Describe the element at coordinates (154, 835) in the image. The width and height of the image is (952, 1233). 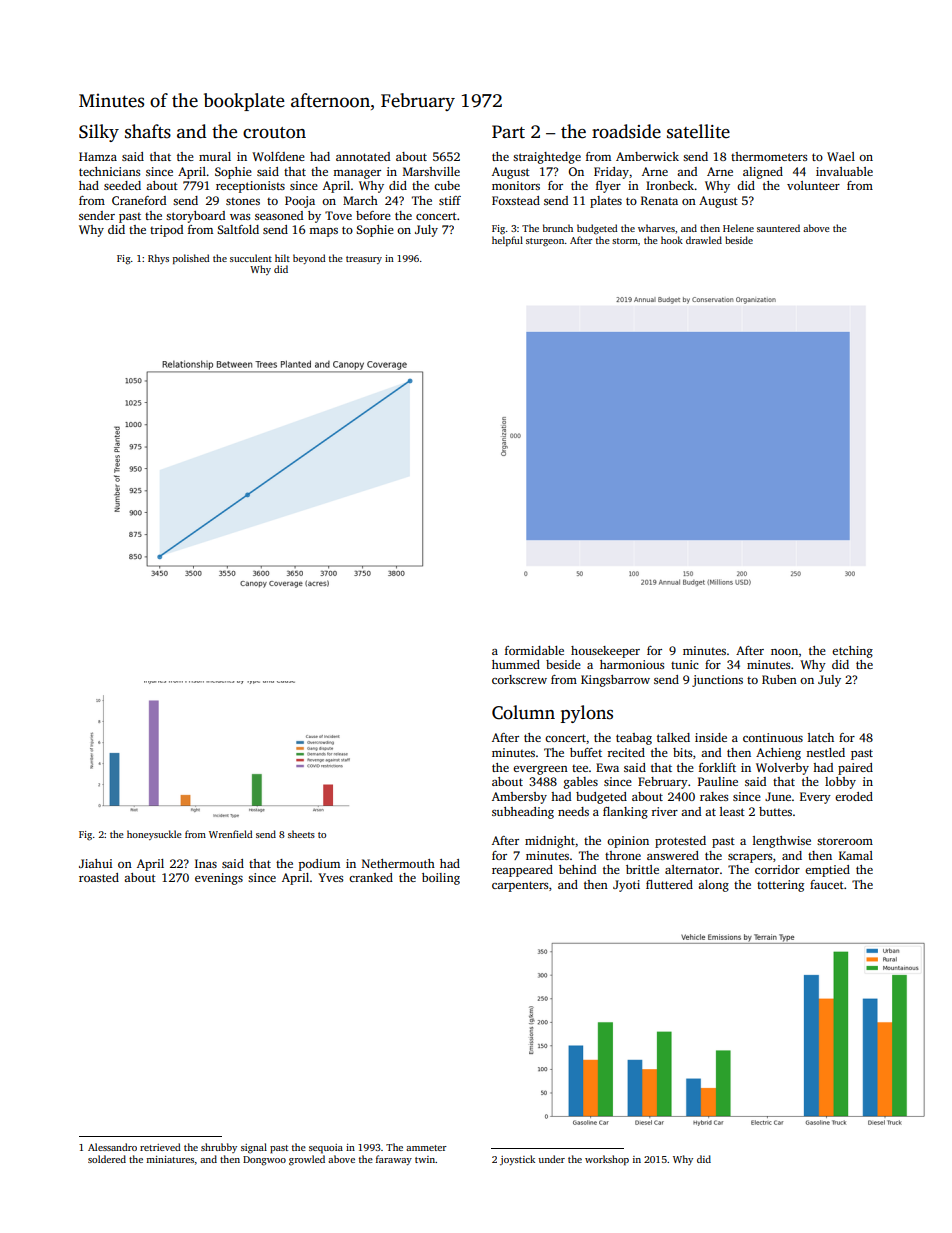
I see `honeysuckle` at that location.
